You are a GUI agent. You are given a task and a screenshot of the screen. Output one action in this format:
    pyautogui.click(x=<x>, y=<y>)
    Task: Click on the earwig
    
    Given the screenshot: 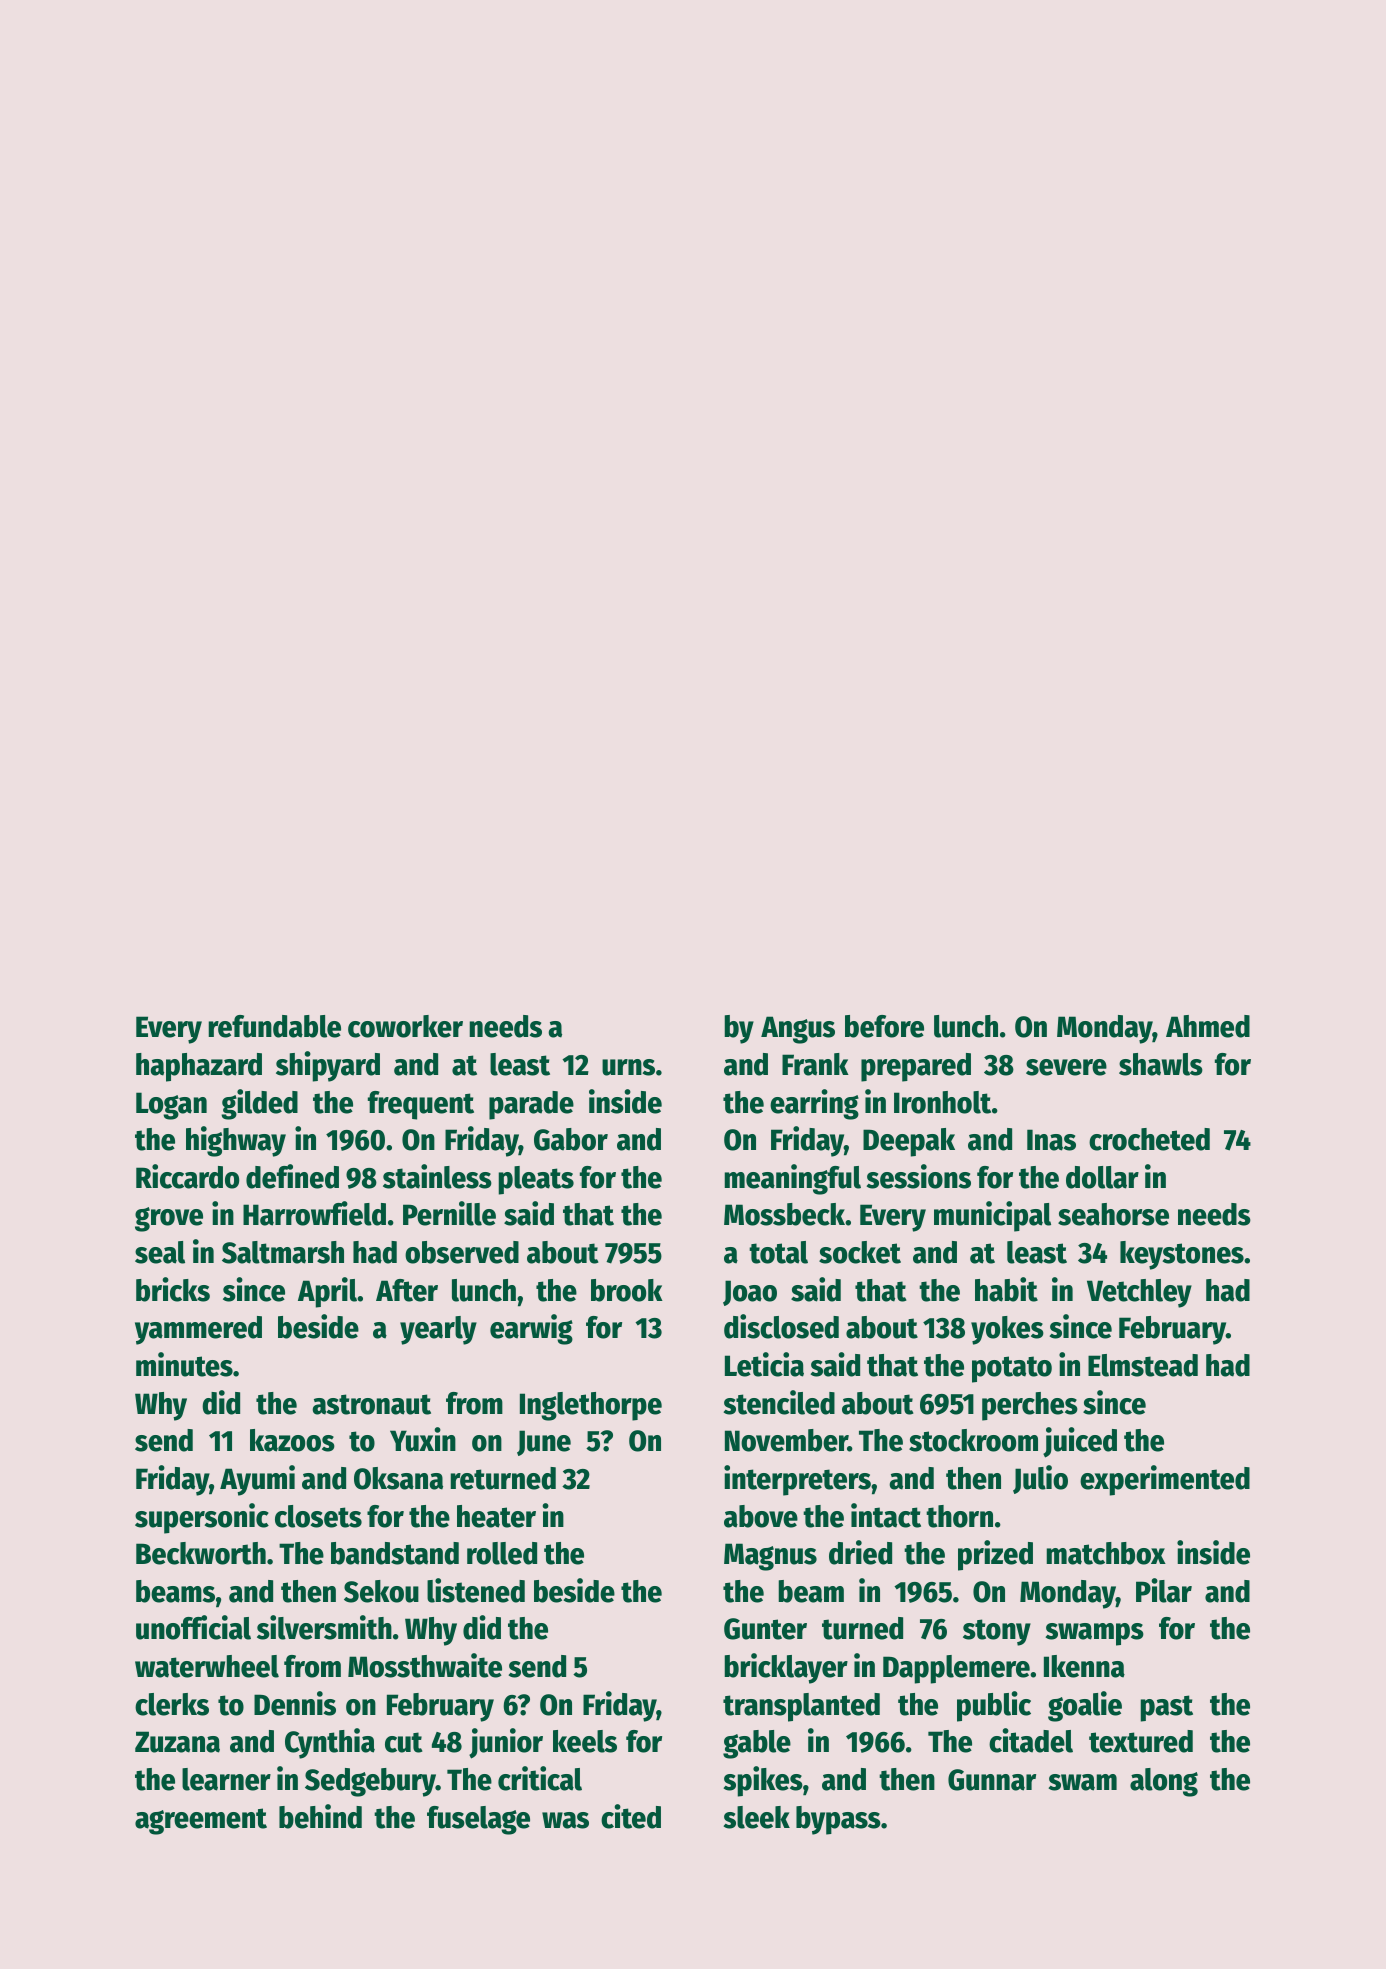 What is the action you would take?
    pyautogui.click(x=531, y=1329)
